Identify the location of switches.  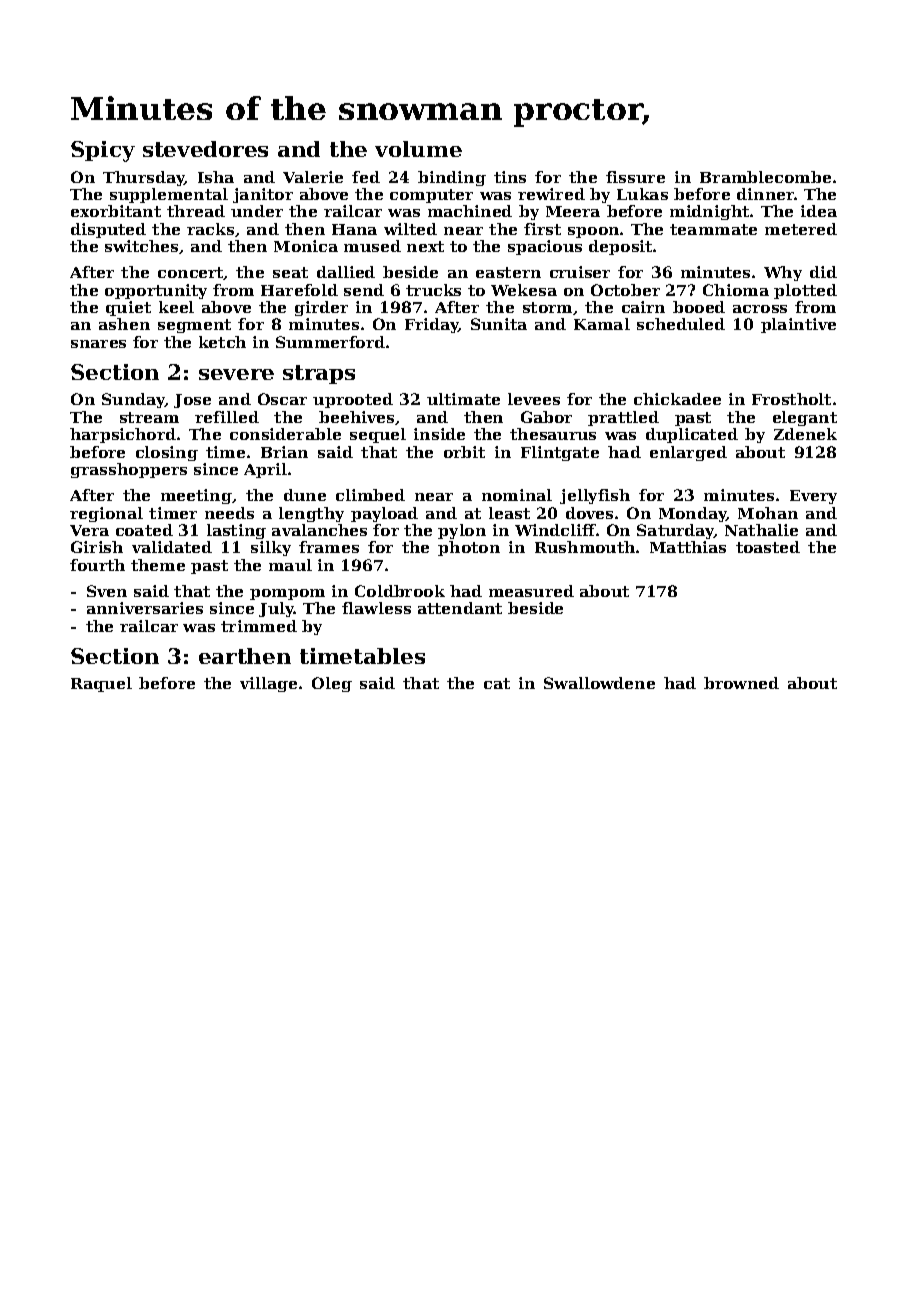
(141, 246).
